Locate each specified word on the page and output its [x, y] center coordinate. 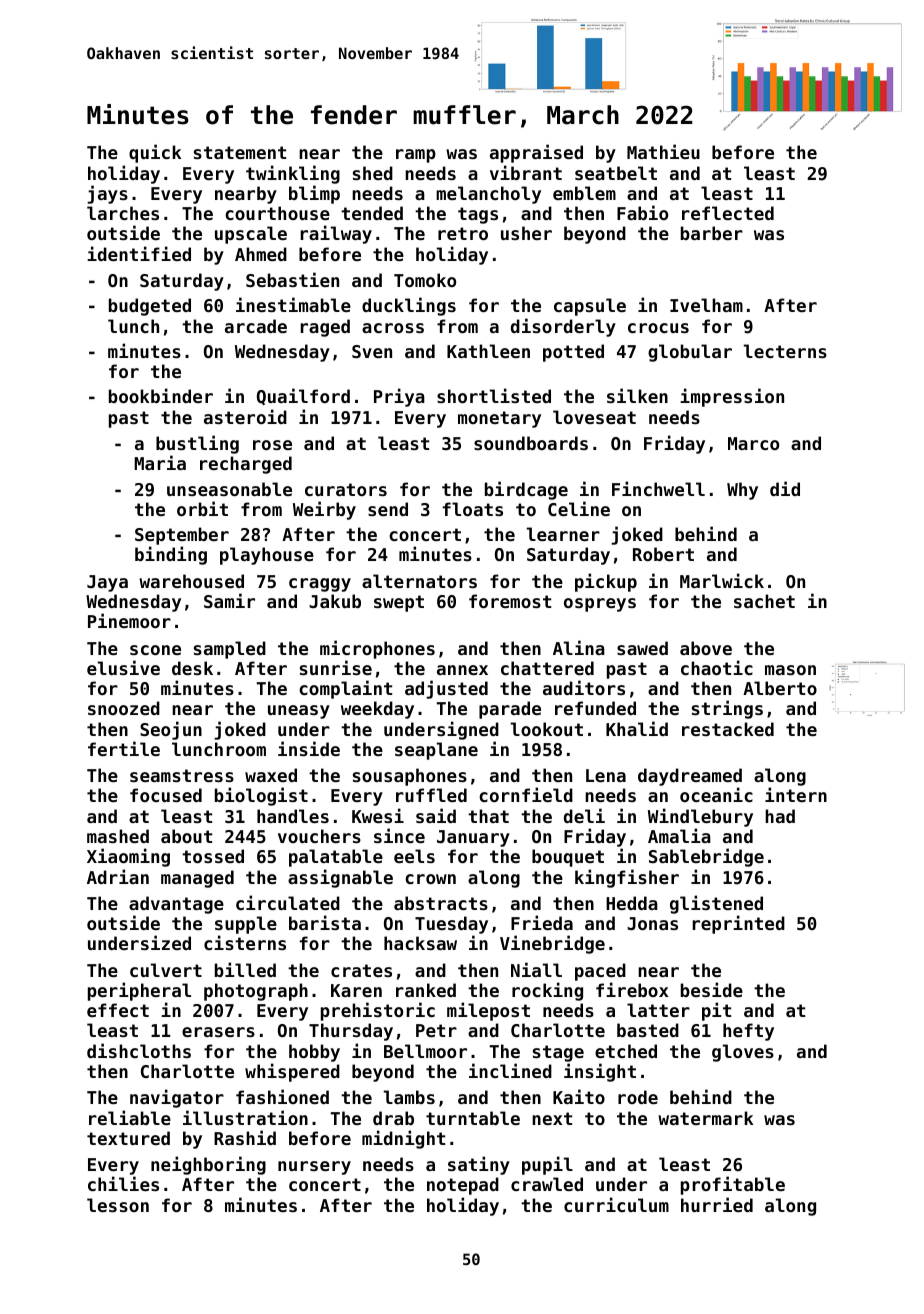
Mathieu [663, 151]
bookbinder [161, 395]
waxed [271, 775]
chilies [123, 1183]
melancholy [488, 195]
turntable [473, 1118]
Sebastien [292, 279]
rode [638, 1097]
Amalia [679, 835]
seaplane [436, 751]
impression [732, 397]
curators [346, 489]
